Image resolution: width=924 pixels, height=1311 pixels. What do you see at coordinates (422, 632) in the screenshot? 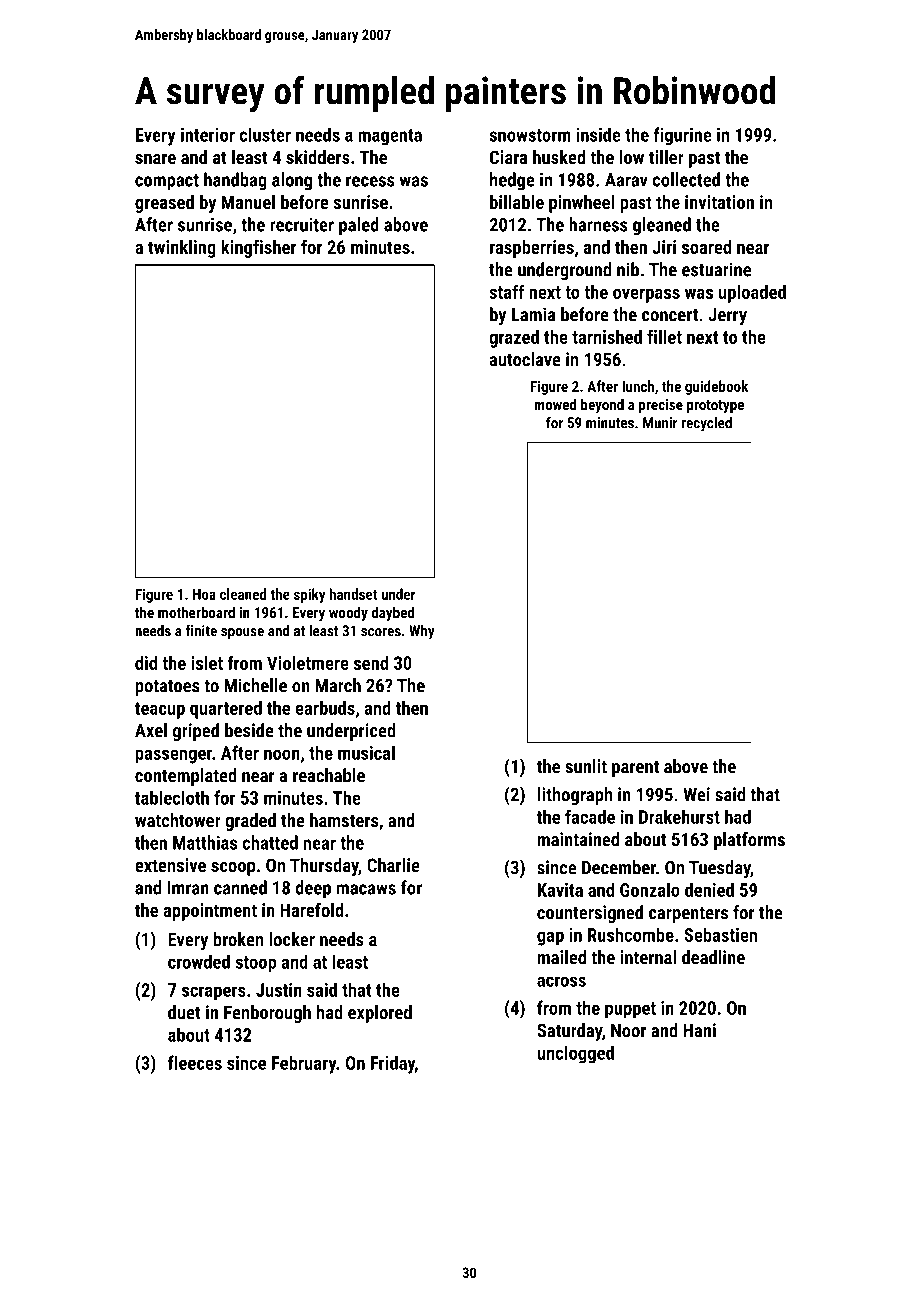
I see `Why` at bounding box center [422, 632].
